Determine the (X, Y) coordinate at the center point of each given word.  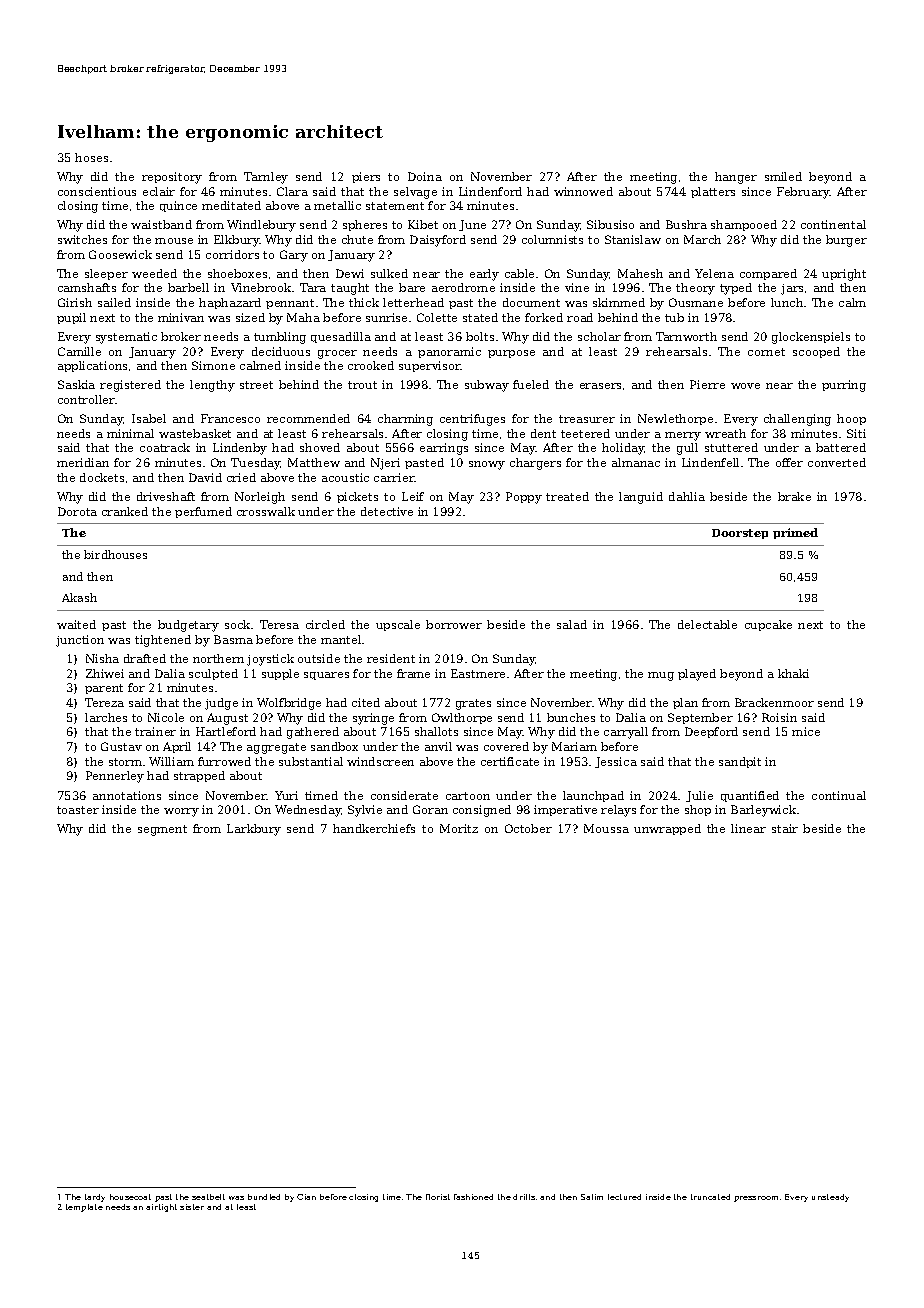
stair (785, 828)
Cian (306, 1197)
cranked (125, 511)
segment (162, 830)
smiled (783, 176)
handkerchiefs (374, 828)
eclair (159, 191)
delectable (707, 624)
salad (572, 624)
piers (366, 177)
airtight (161, 1208)
